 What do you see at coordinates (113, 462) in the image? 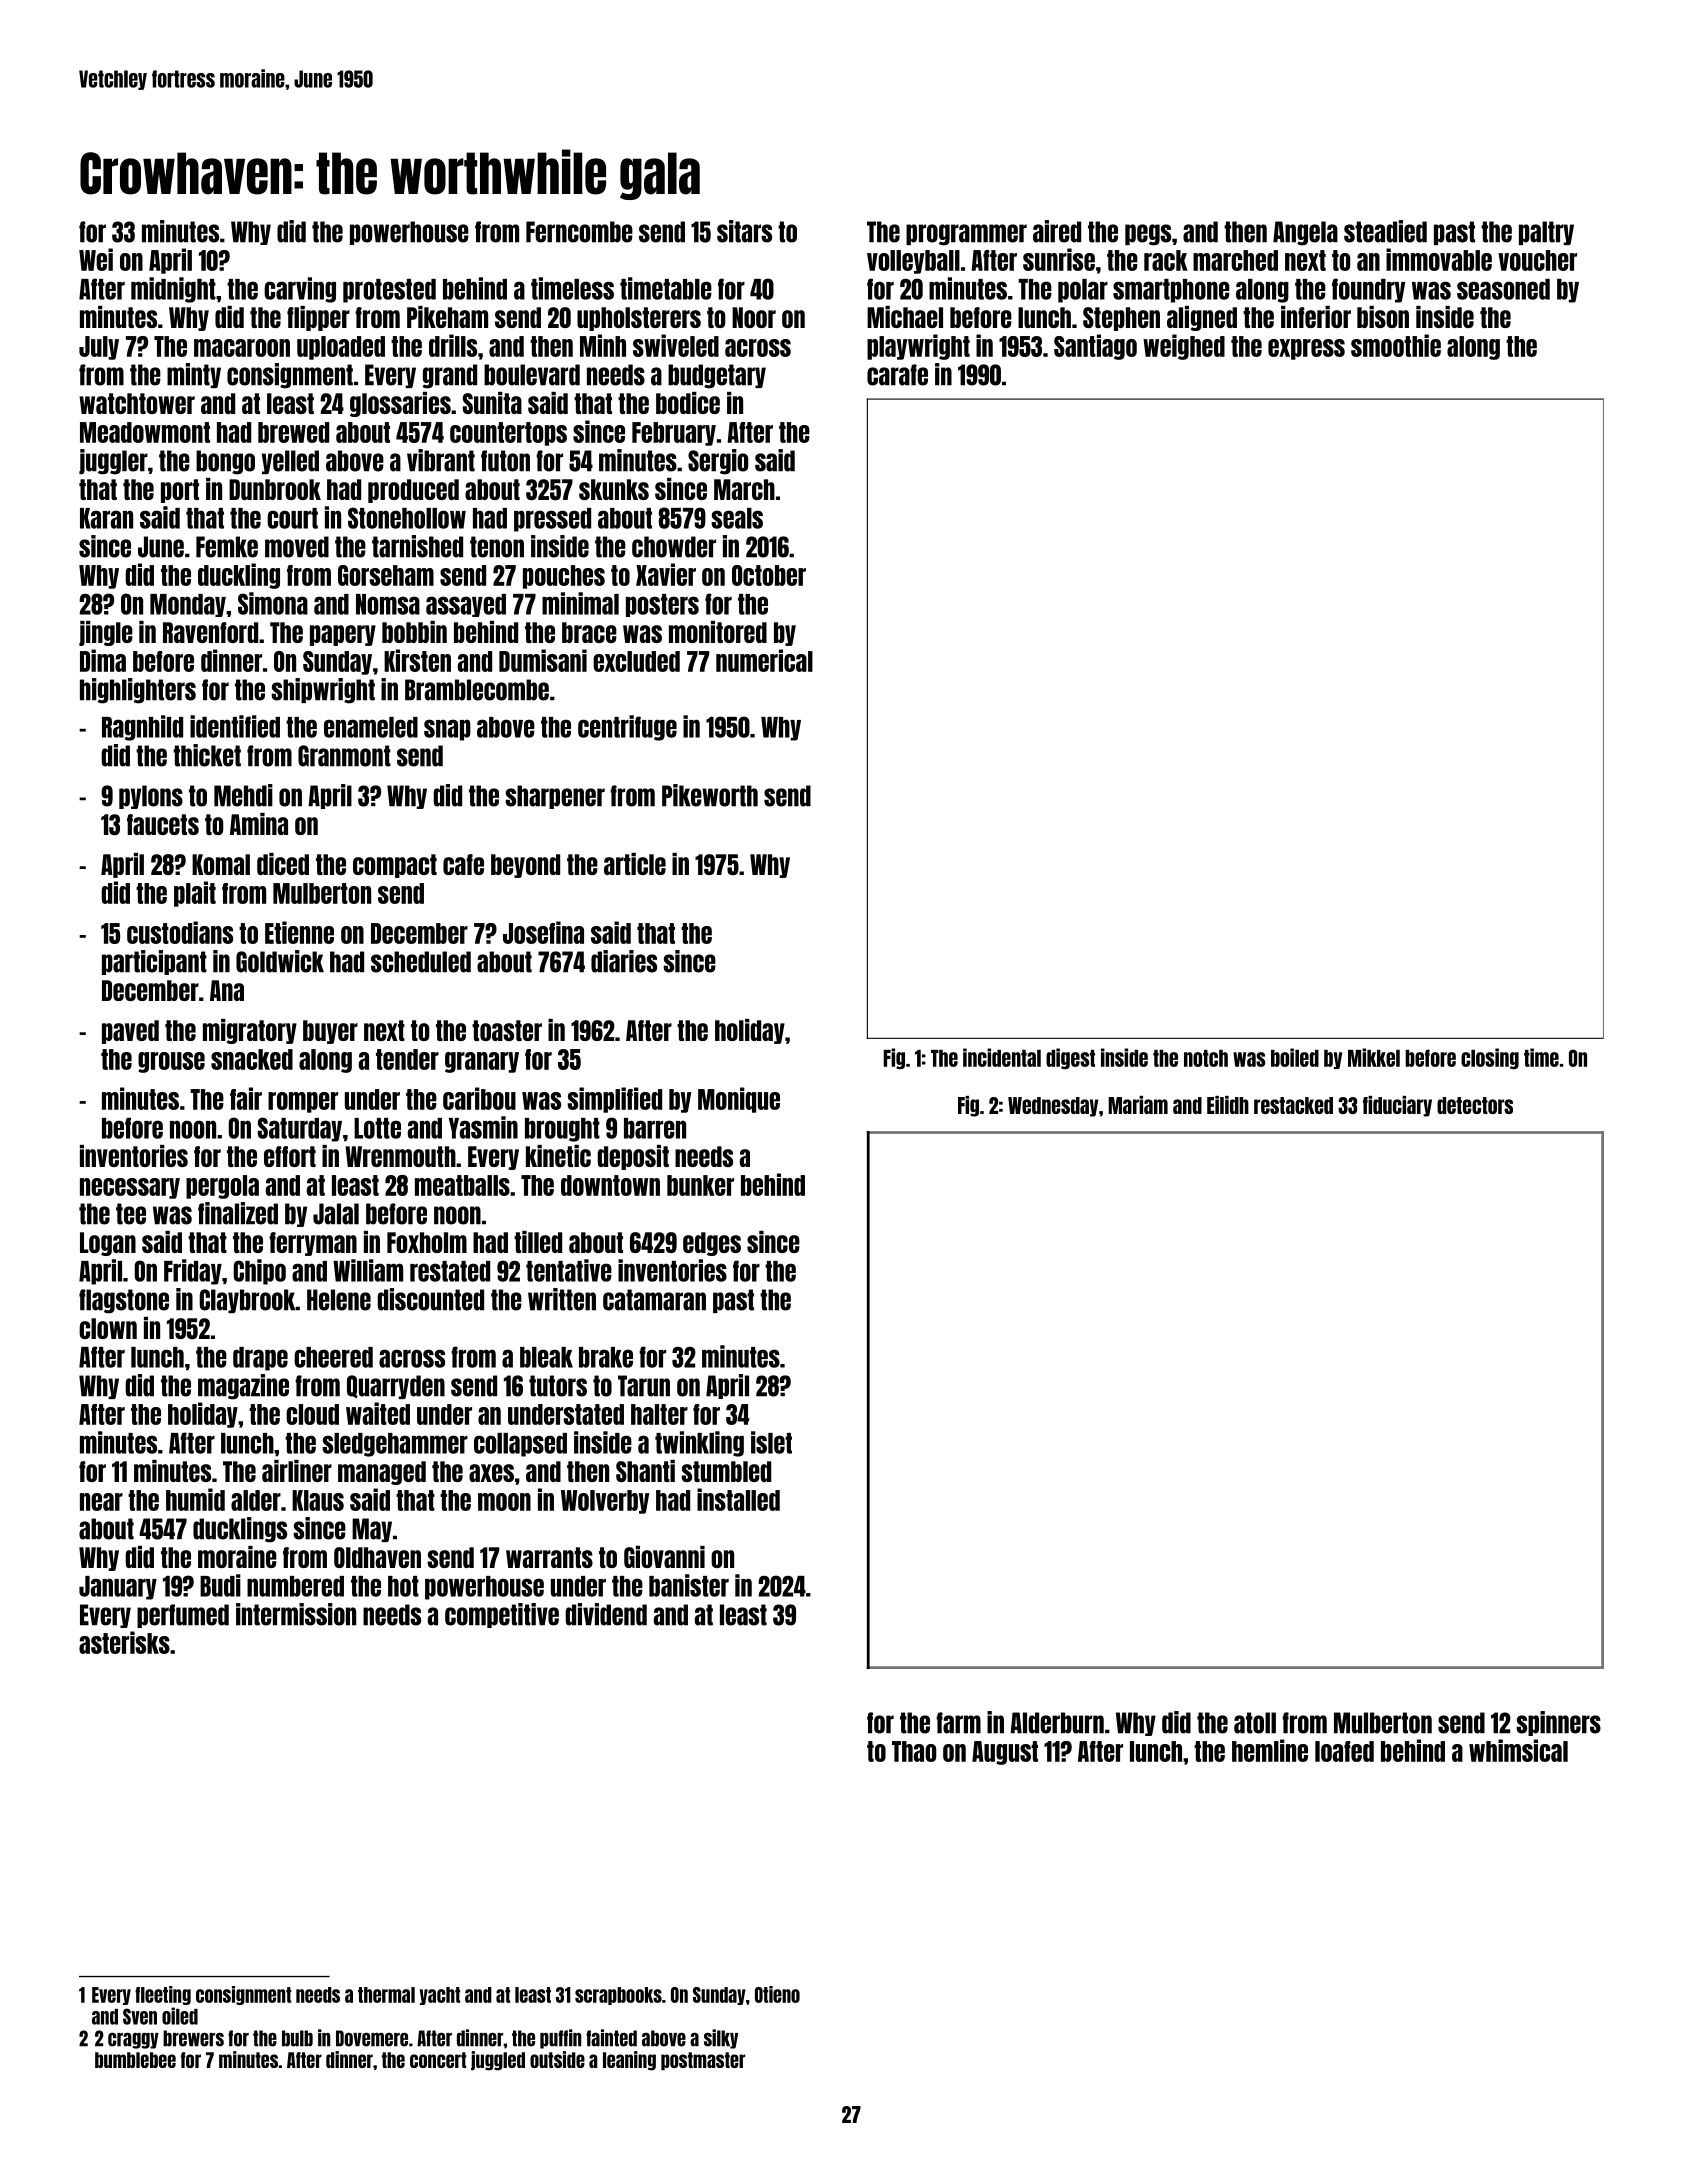
I see `juggler` at bounding box center [113, 462].
